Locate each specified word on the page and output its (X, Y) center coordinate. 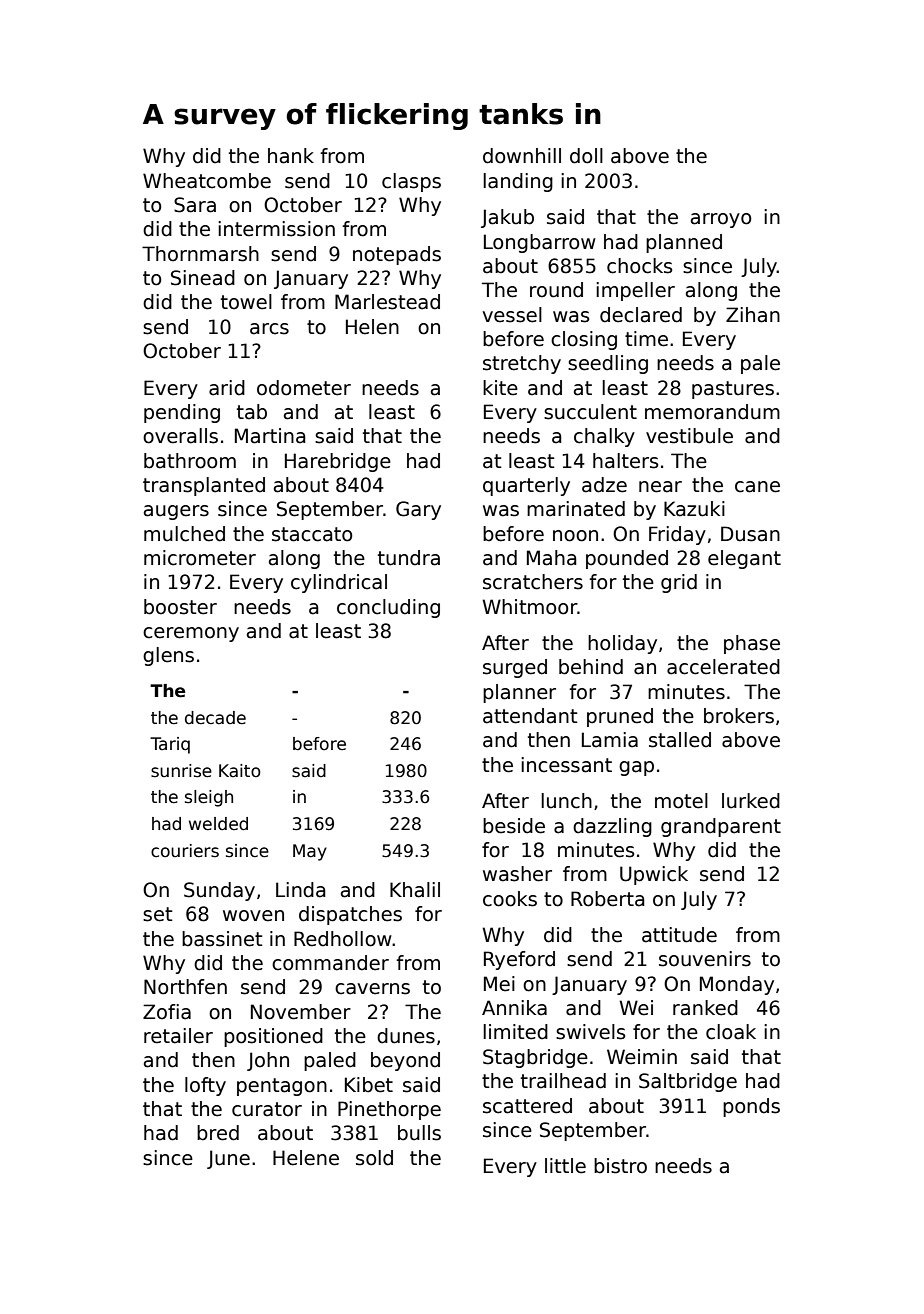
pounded (627, 559)
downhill (522, 156)
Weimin (642, 1057)
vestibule (689, 436)
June (228, 1159)
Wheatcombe (207, 181)
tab (252, 412)
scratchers (533, 582)
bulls (419, 1133)
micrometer (200, 558)
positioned (273, 1037)
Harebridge (338, 462)
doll (586, 156)
